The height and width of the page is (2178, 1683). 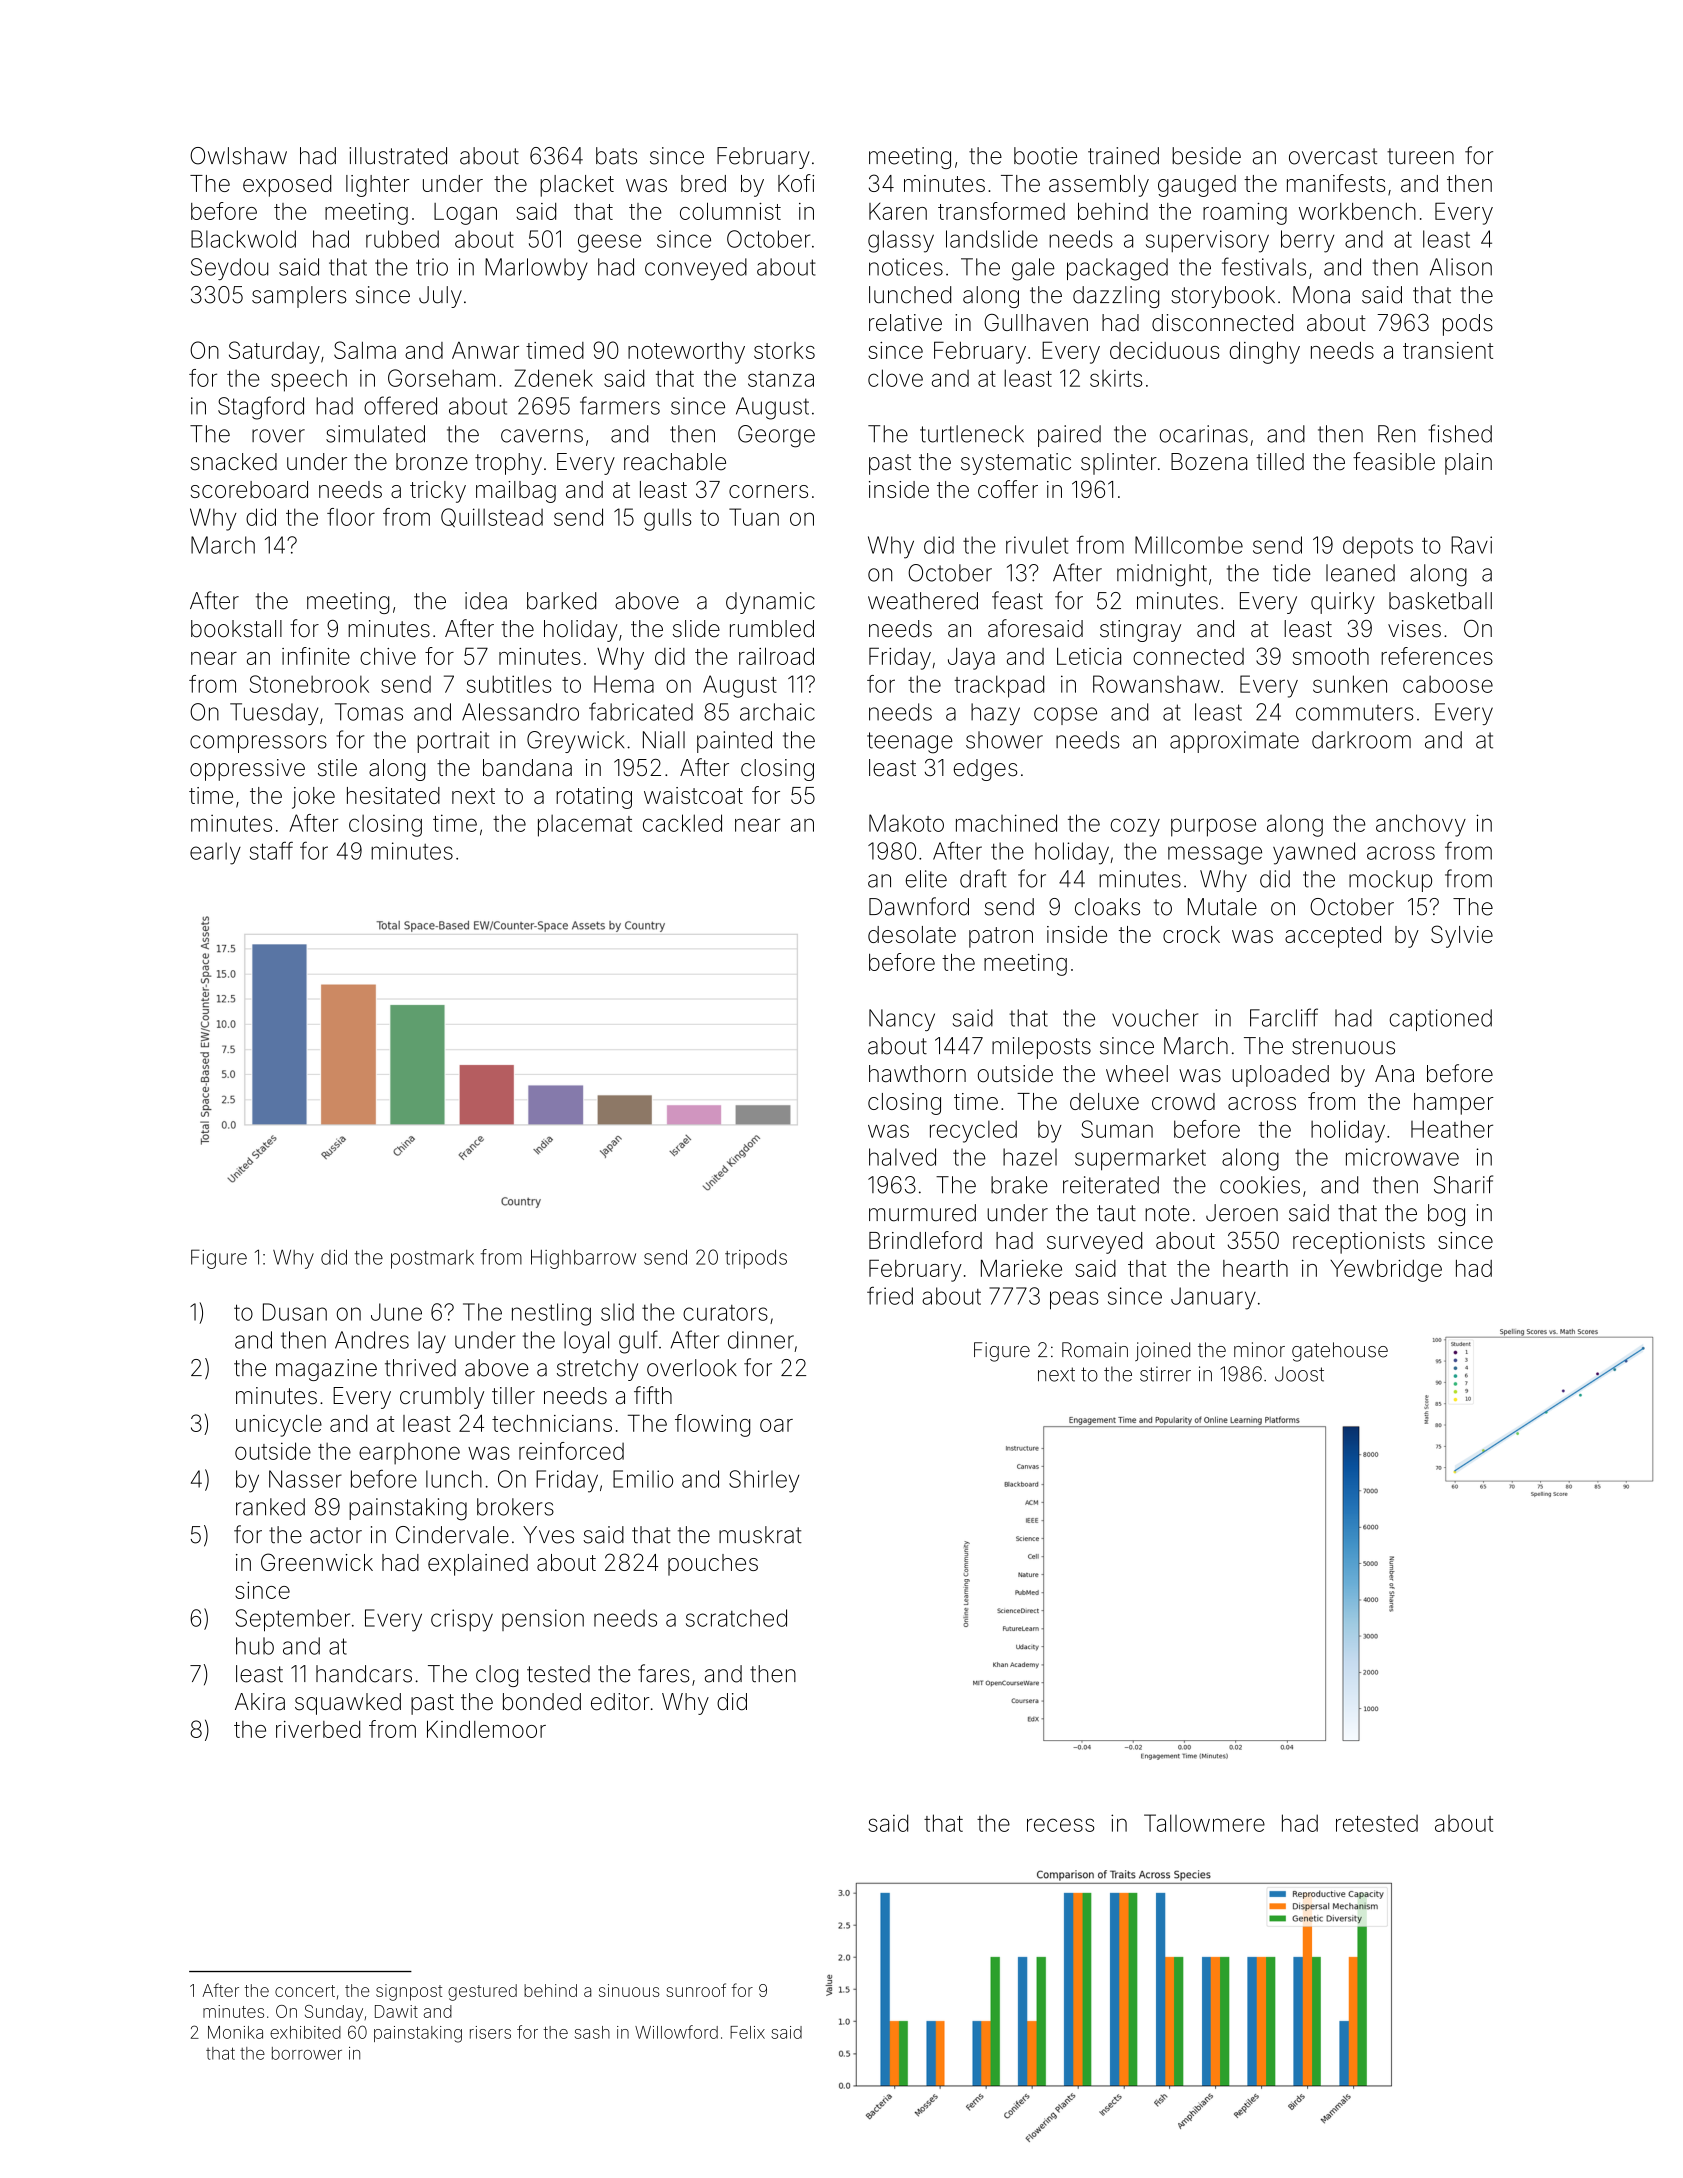 I want to click on supervisory, so click(x=1207, y=241).
